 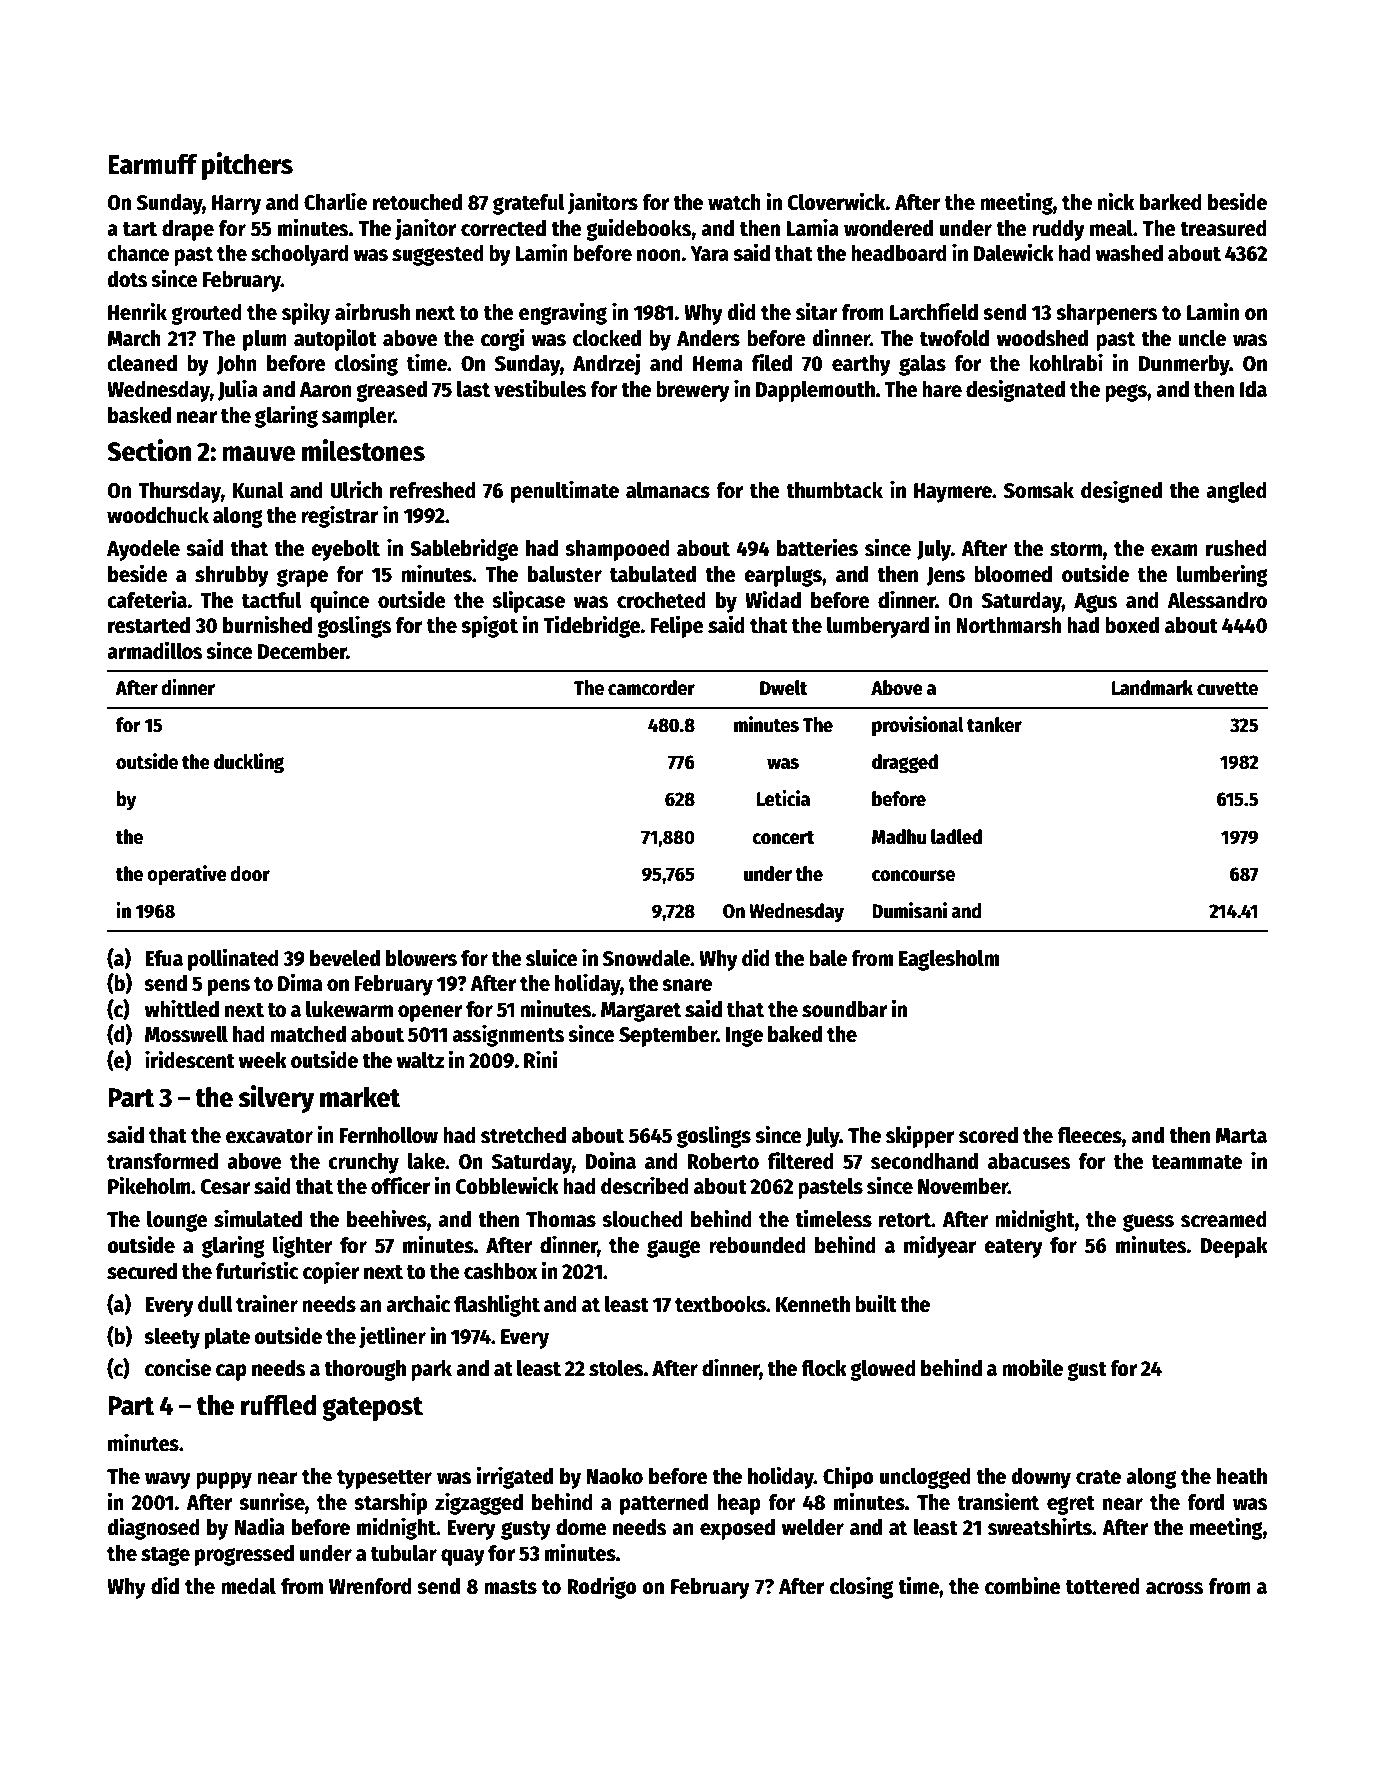 What do you see at coordinates (372, 311) in the screenshot?
I see `airbrush` at bounding box center [372, 311].
